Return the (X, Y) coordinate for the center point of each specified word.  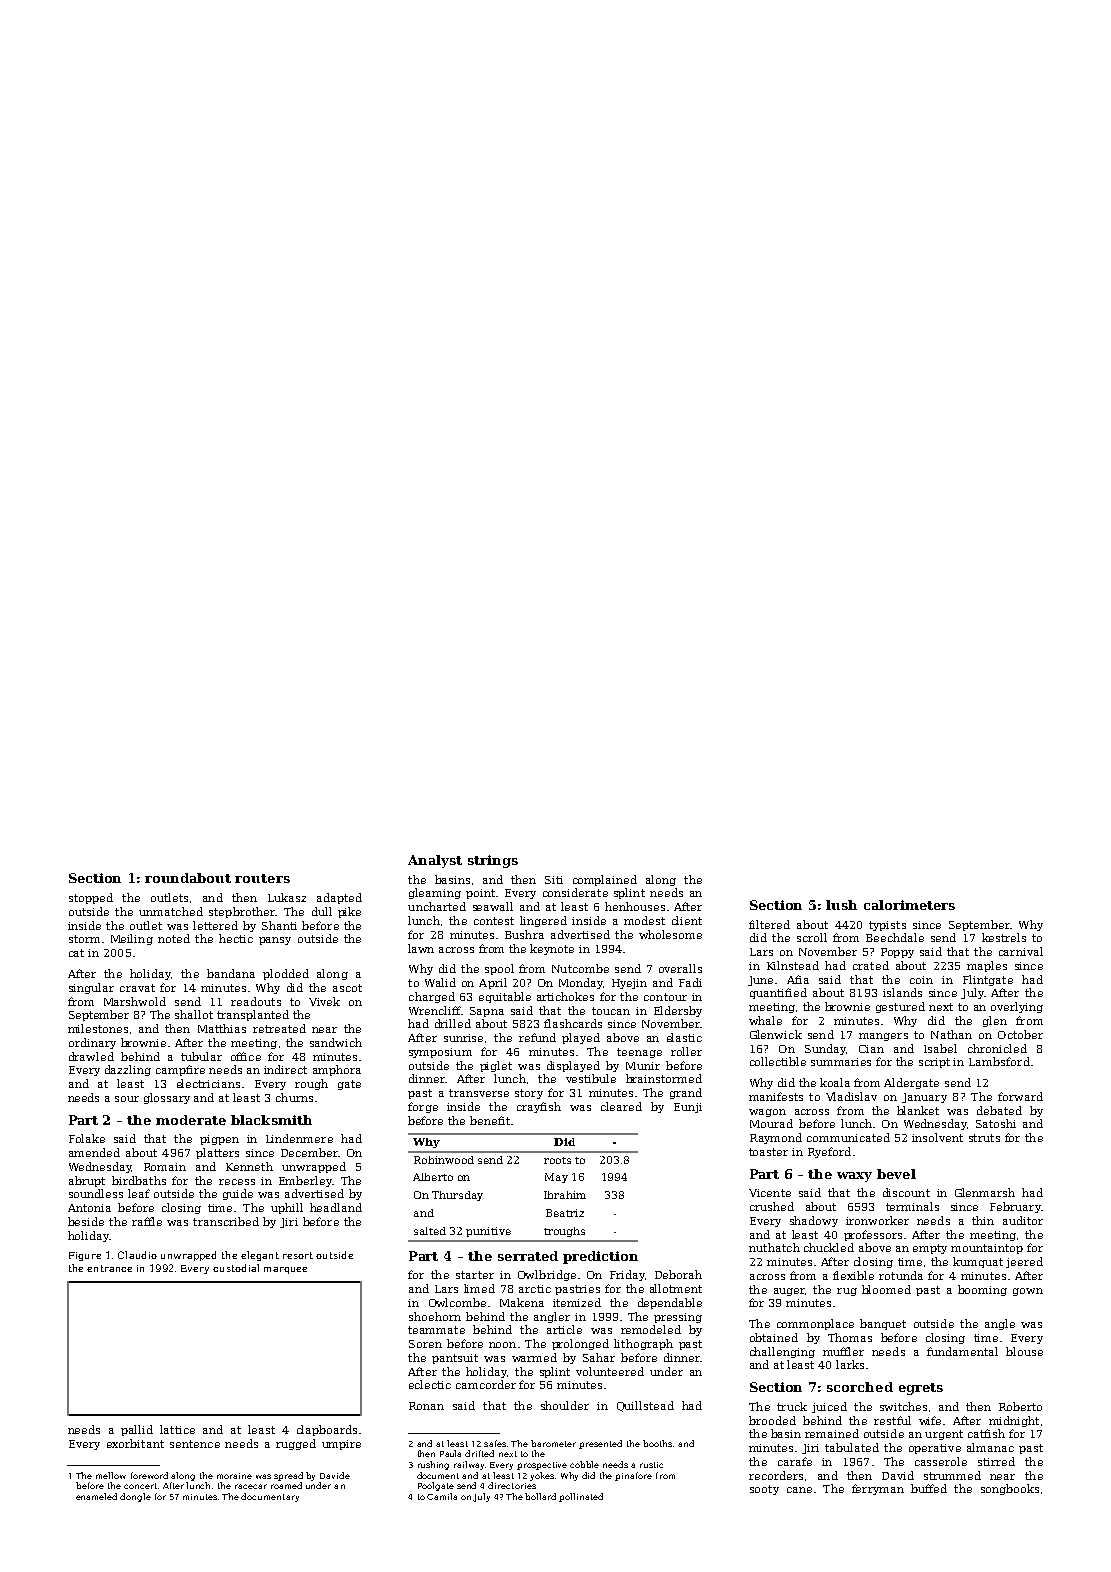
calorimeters (909, 905)
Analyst (435, 861)
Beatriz (565, 1213)
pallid (137, 1430)
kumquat (978, 1262)
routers (262, 878)
